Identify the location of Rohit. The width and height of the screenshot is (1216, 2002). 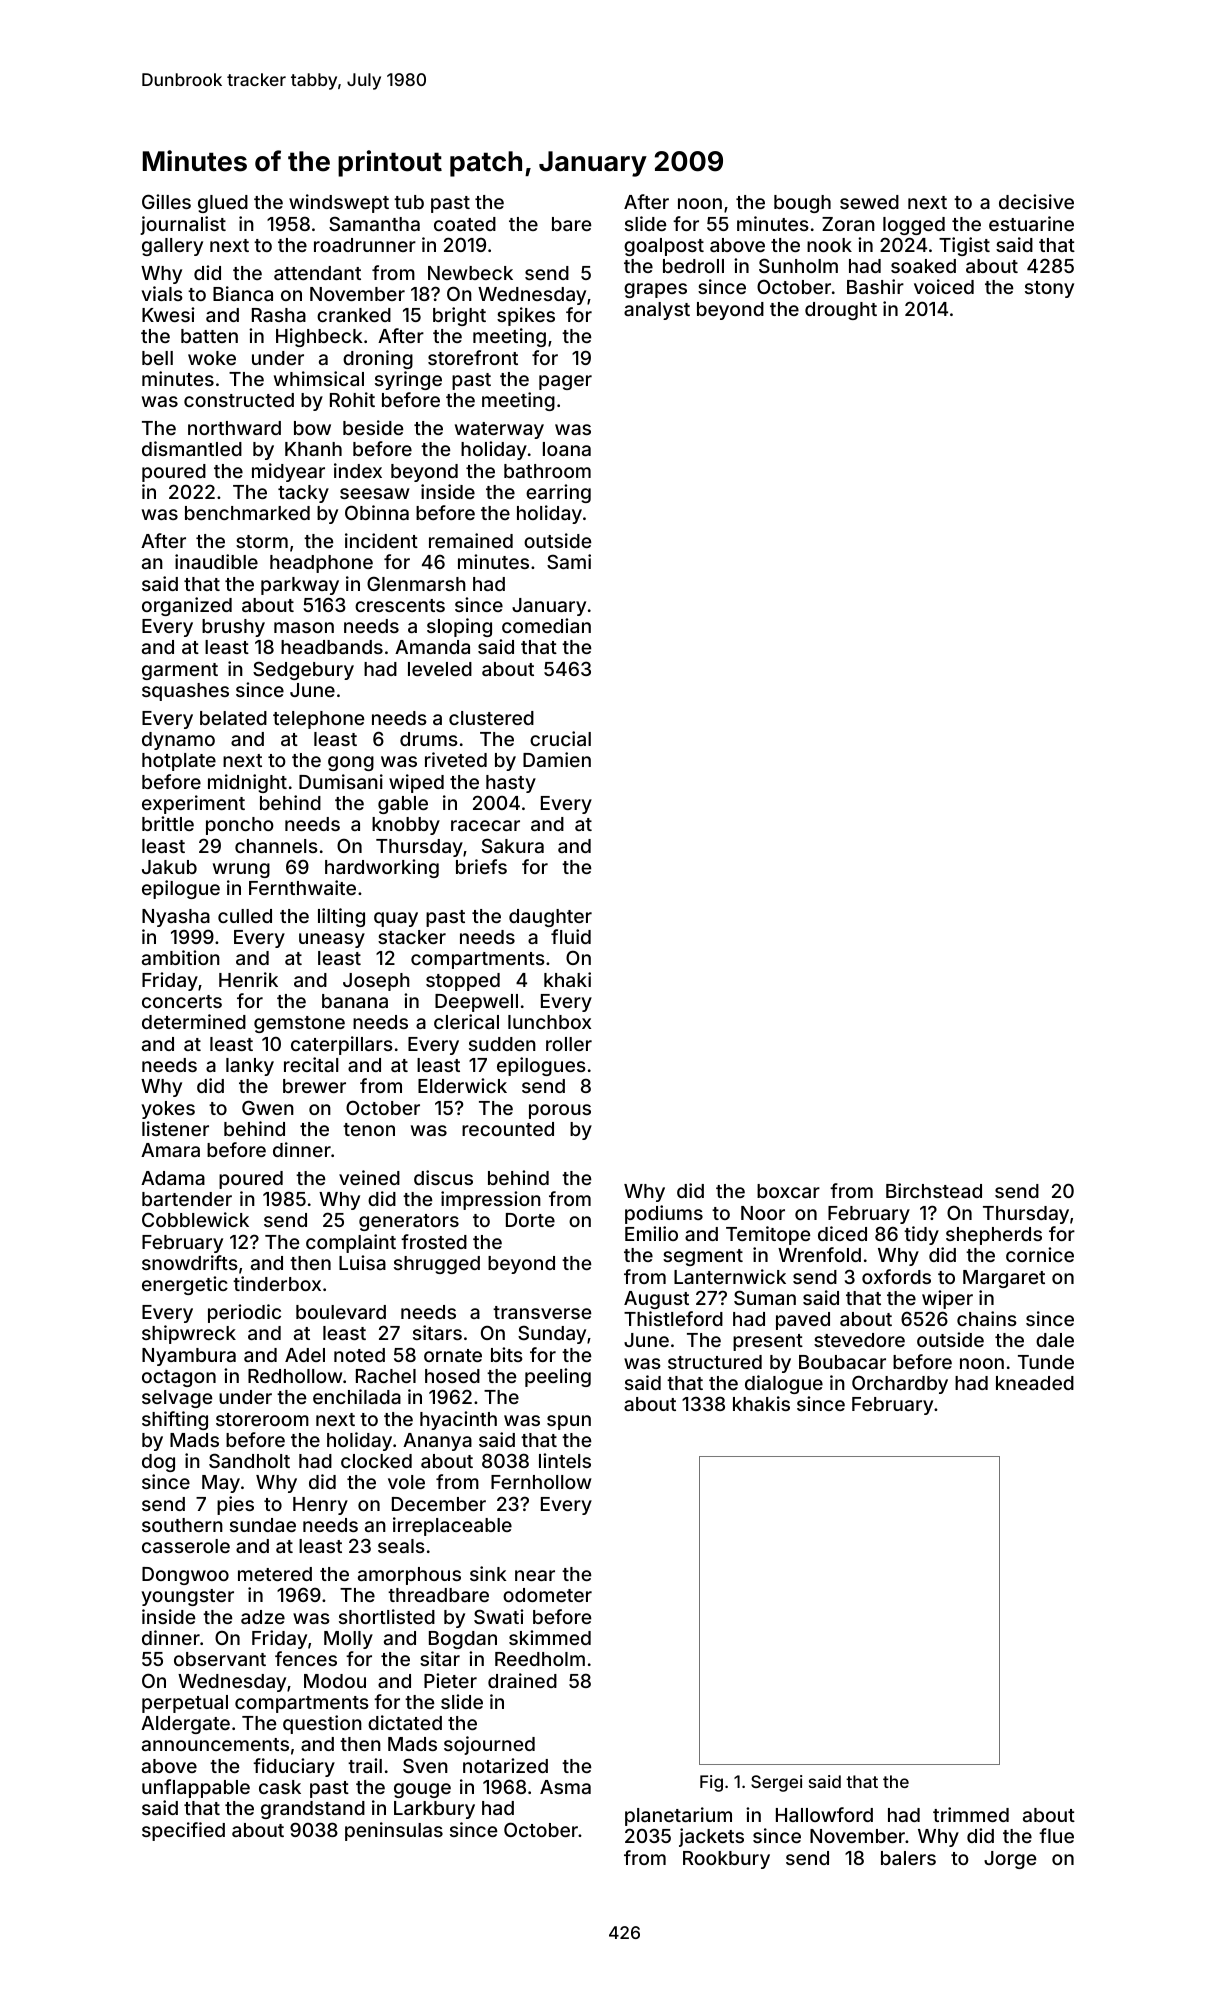
(352, 399).
